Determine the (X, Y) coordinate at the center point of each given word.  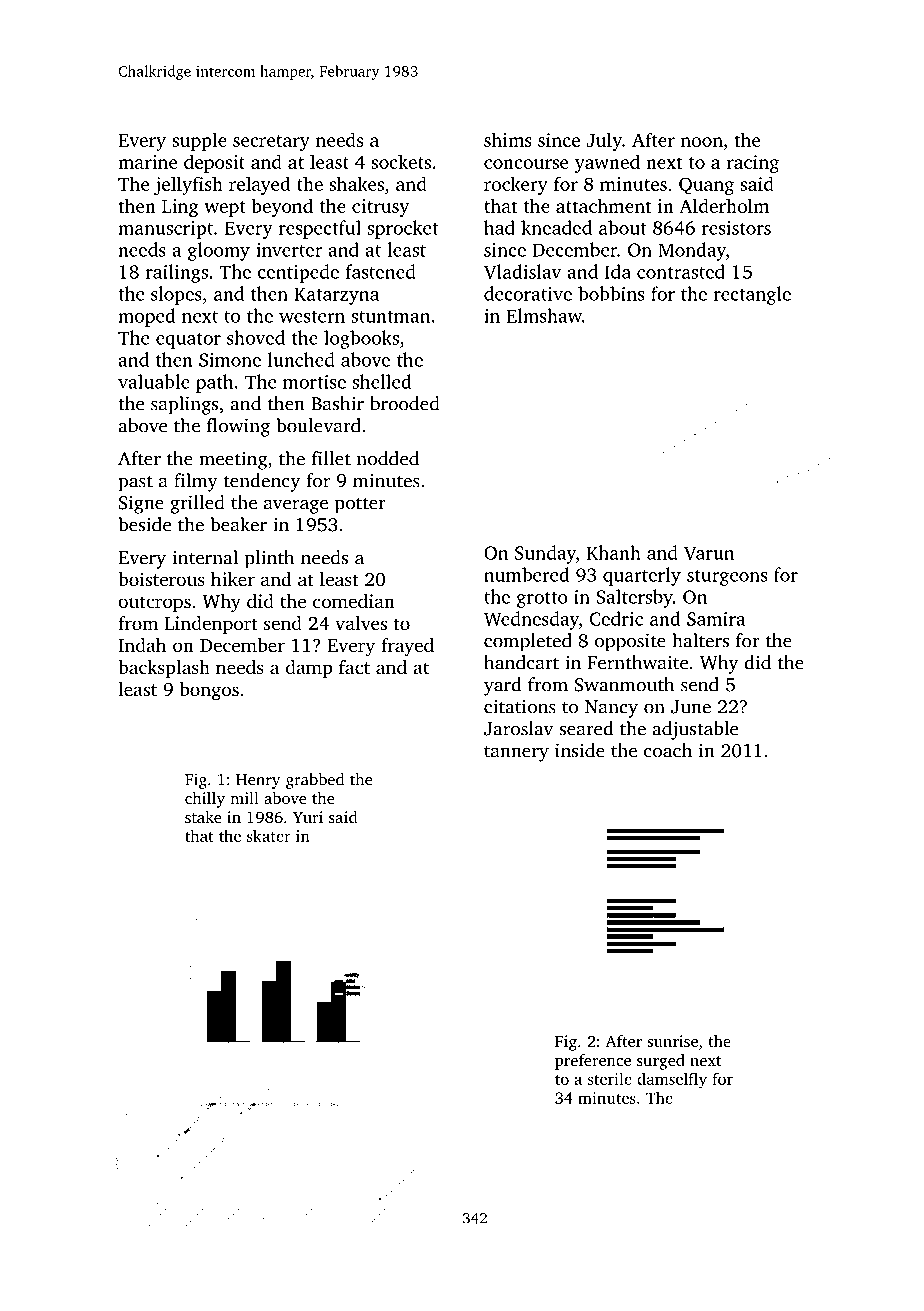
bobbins (611, 293)
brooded (405, 403)
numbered (526, 574)
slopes (176, 295)
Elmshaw (544, 315)
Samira (716, 619)
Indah (142, 645)
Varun (709, 553)
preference (593, 1062)
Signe (141, 505)
